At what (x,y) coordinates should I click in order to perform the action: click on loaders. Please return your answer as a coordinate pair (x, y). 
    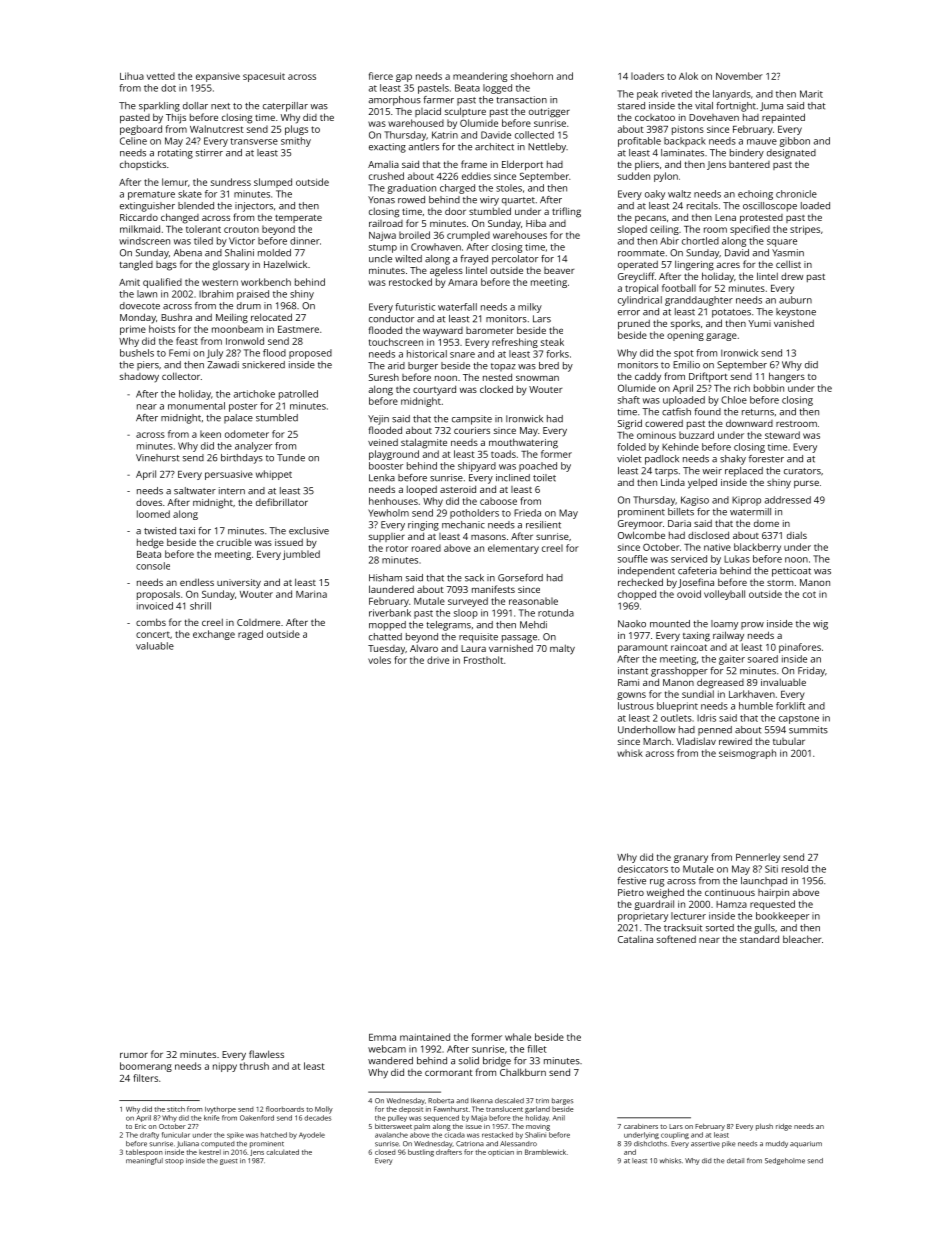
    Looking at the image, I should click on (647, 76).
